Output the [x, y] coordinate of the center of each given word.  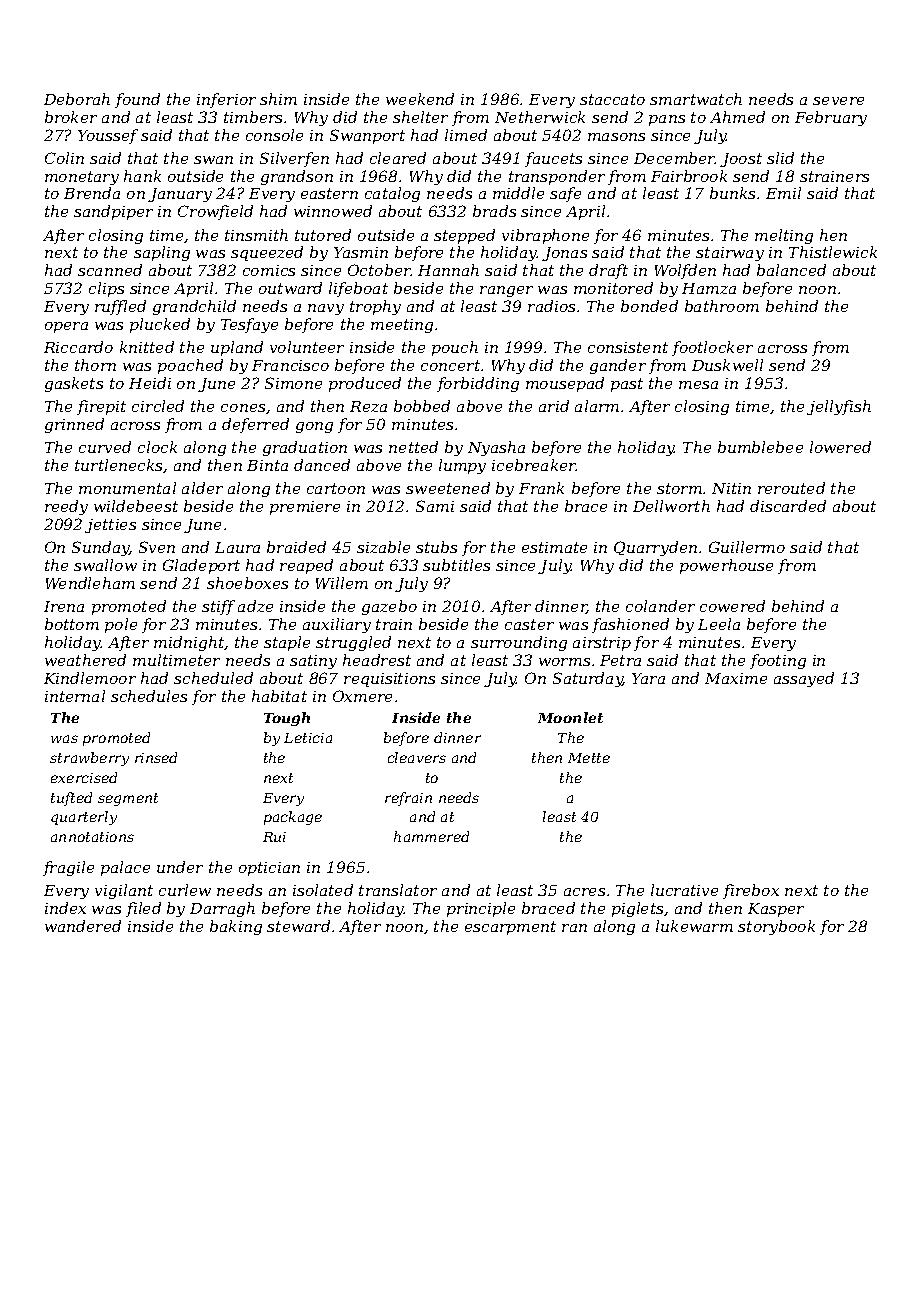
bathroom [722, 306]
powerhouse [726, 566]
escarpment [510, 928]
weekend [420, 99]
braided [296, 547]
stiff [218, 607]
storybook [776, 927]
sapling [162, 253]
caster [529, 624]
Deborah [77, 99]
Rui [274, 837]
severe [838, 101]
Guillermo [747, 547]
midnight [189, 643]
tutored [323, 235]
